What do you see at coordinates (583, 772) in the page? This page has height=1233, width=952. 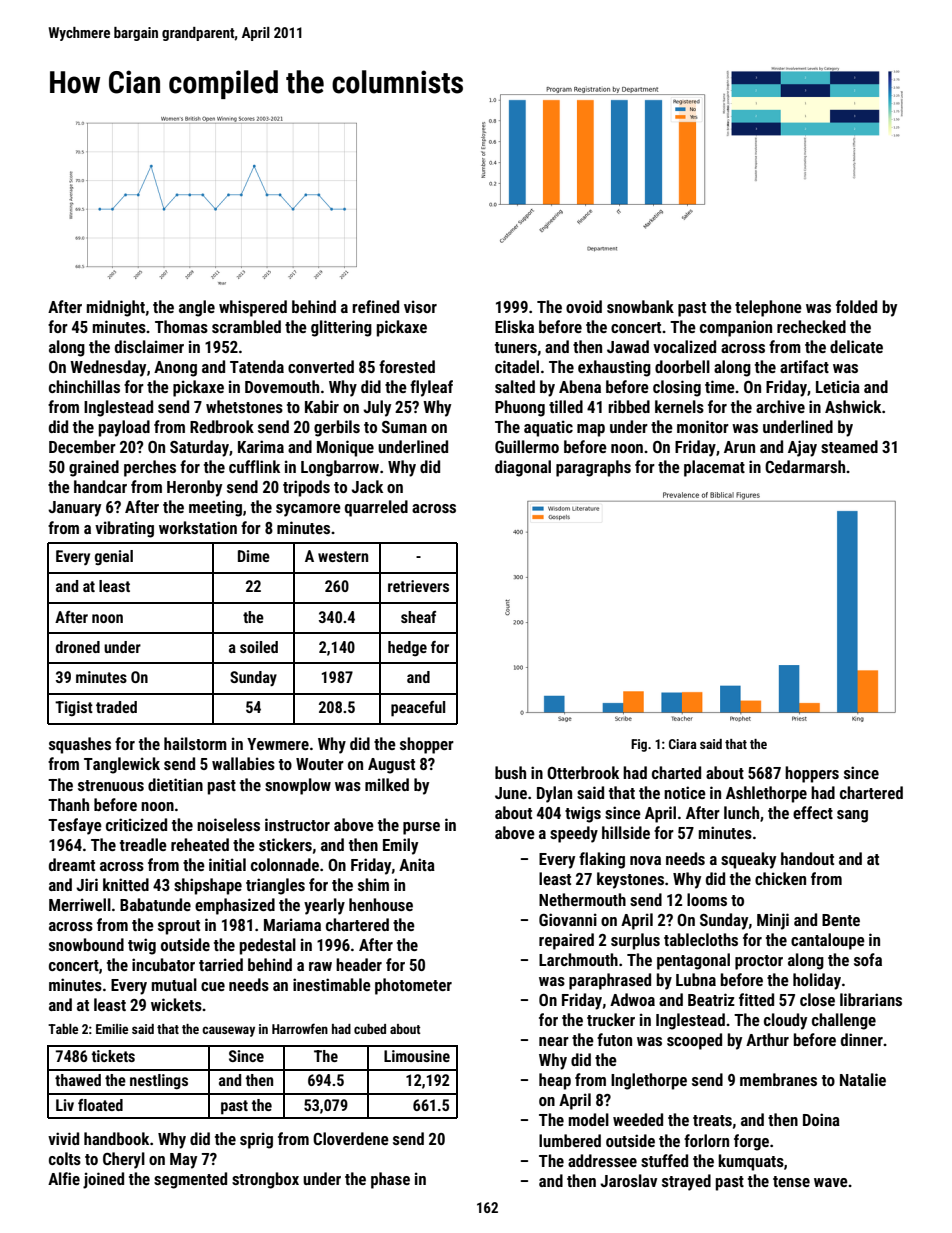 I see `Otterbrook` at bounding box center [583, 772].
